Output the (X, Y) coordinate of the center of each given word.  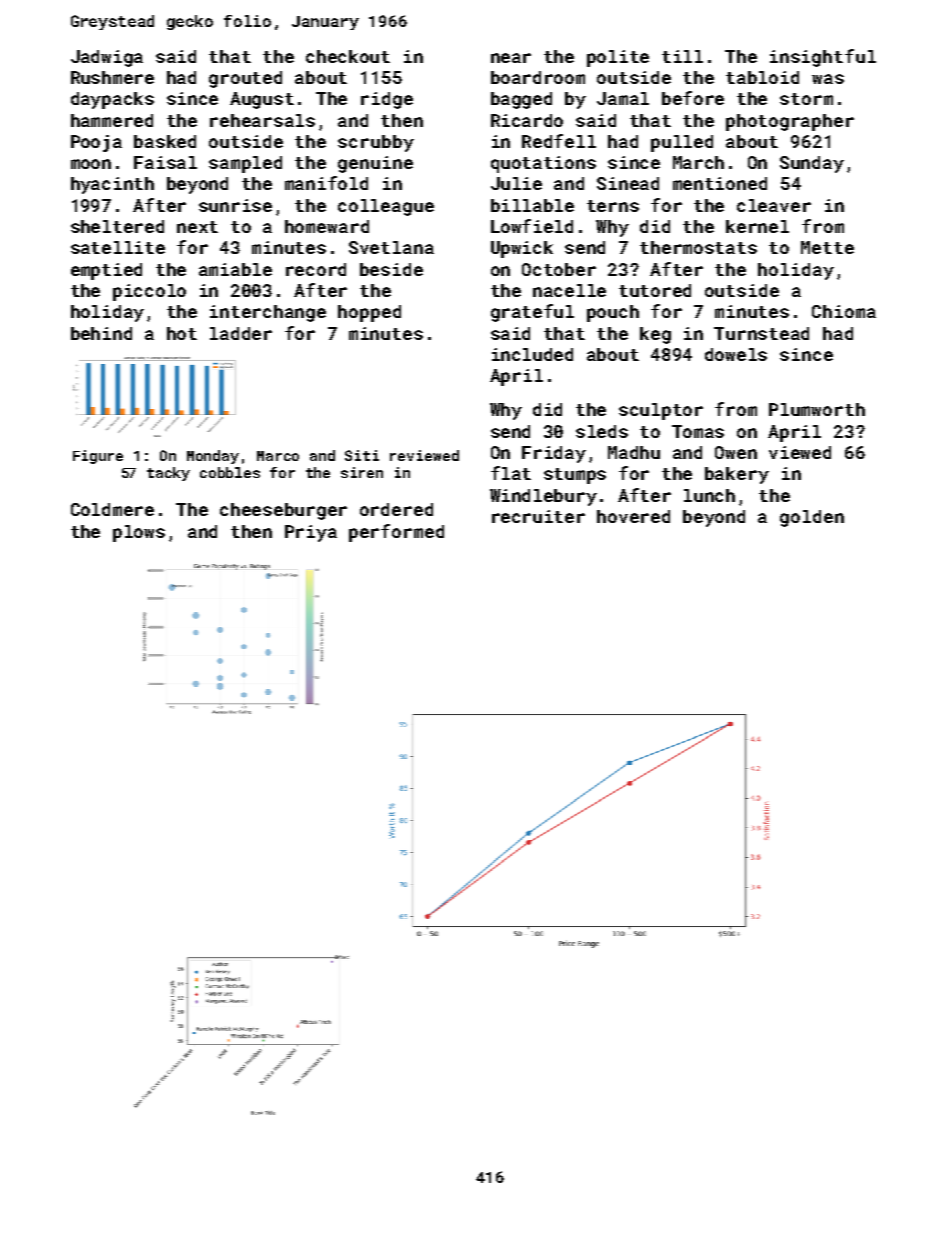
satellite (118, 247)
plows (139, 533)
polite (618, 58)
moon (91, 164)
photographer (790, 122)
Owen (736, 452)
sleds (602, 431)
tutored (655, 290)
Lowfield (532, 226)
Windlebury (543, 497)
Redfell (559, 141)
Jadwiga (107, 58)
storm (806, 99)
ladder (241, 333)
